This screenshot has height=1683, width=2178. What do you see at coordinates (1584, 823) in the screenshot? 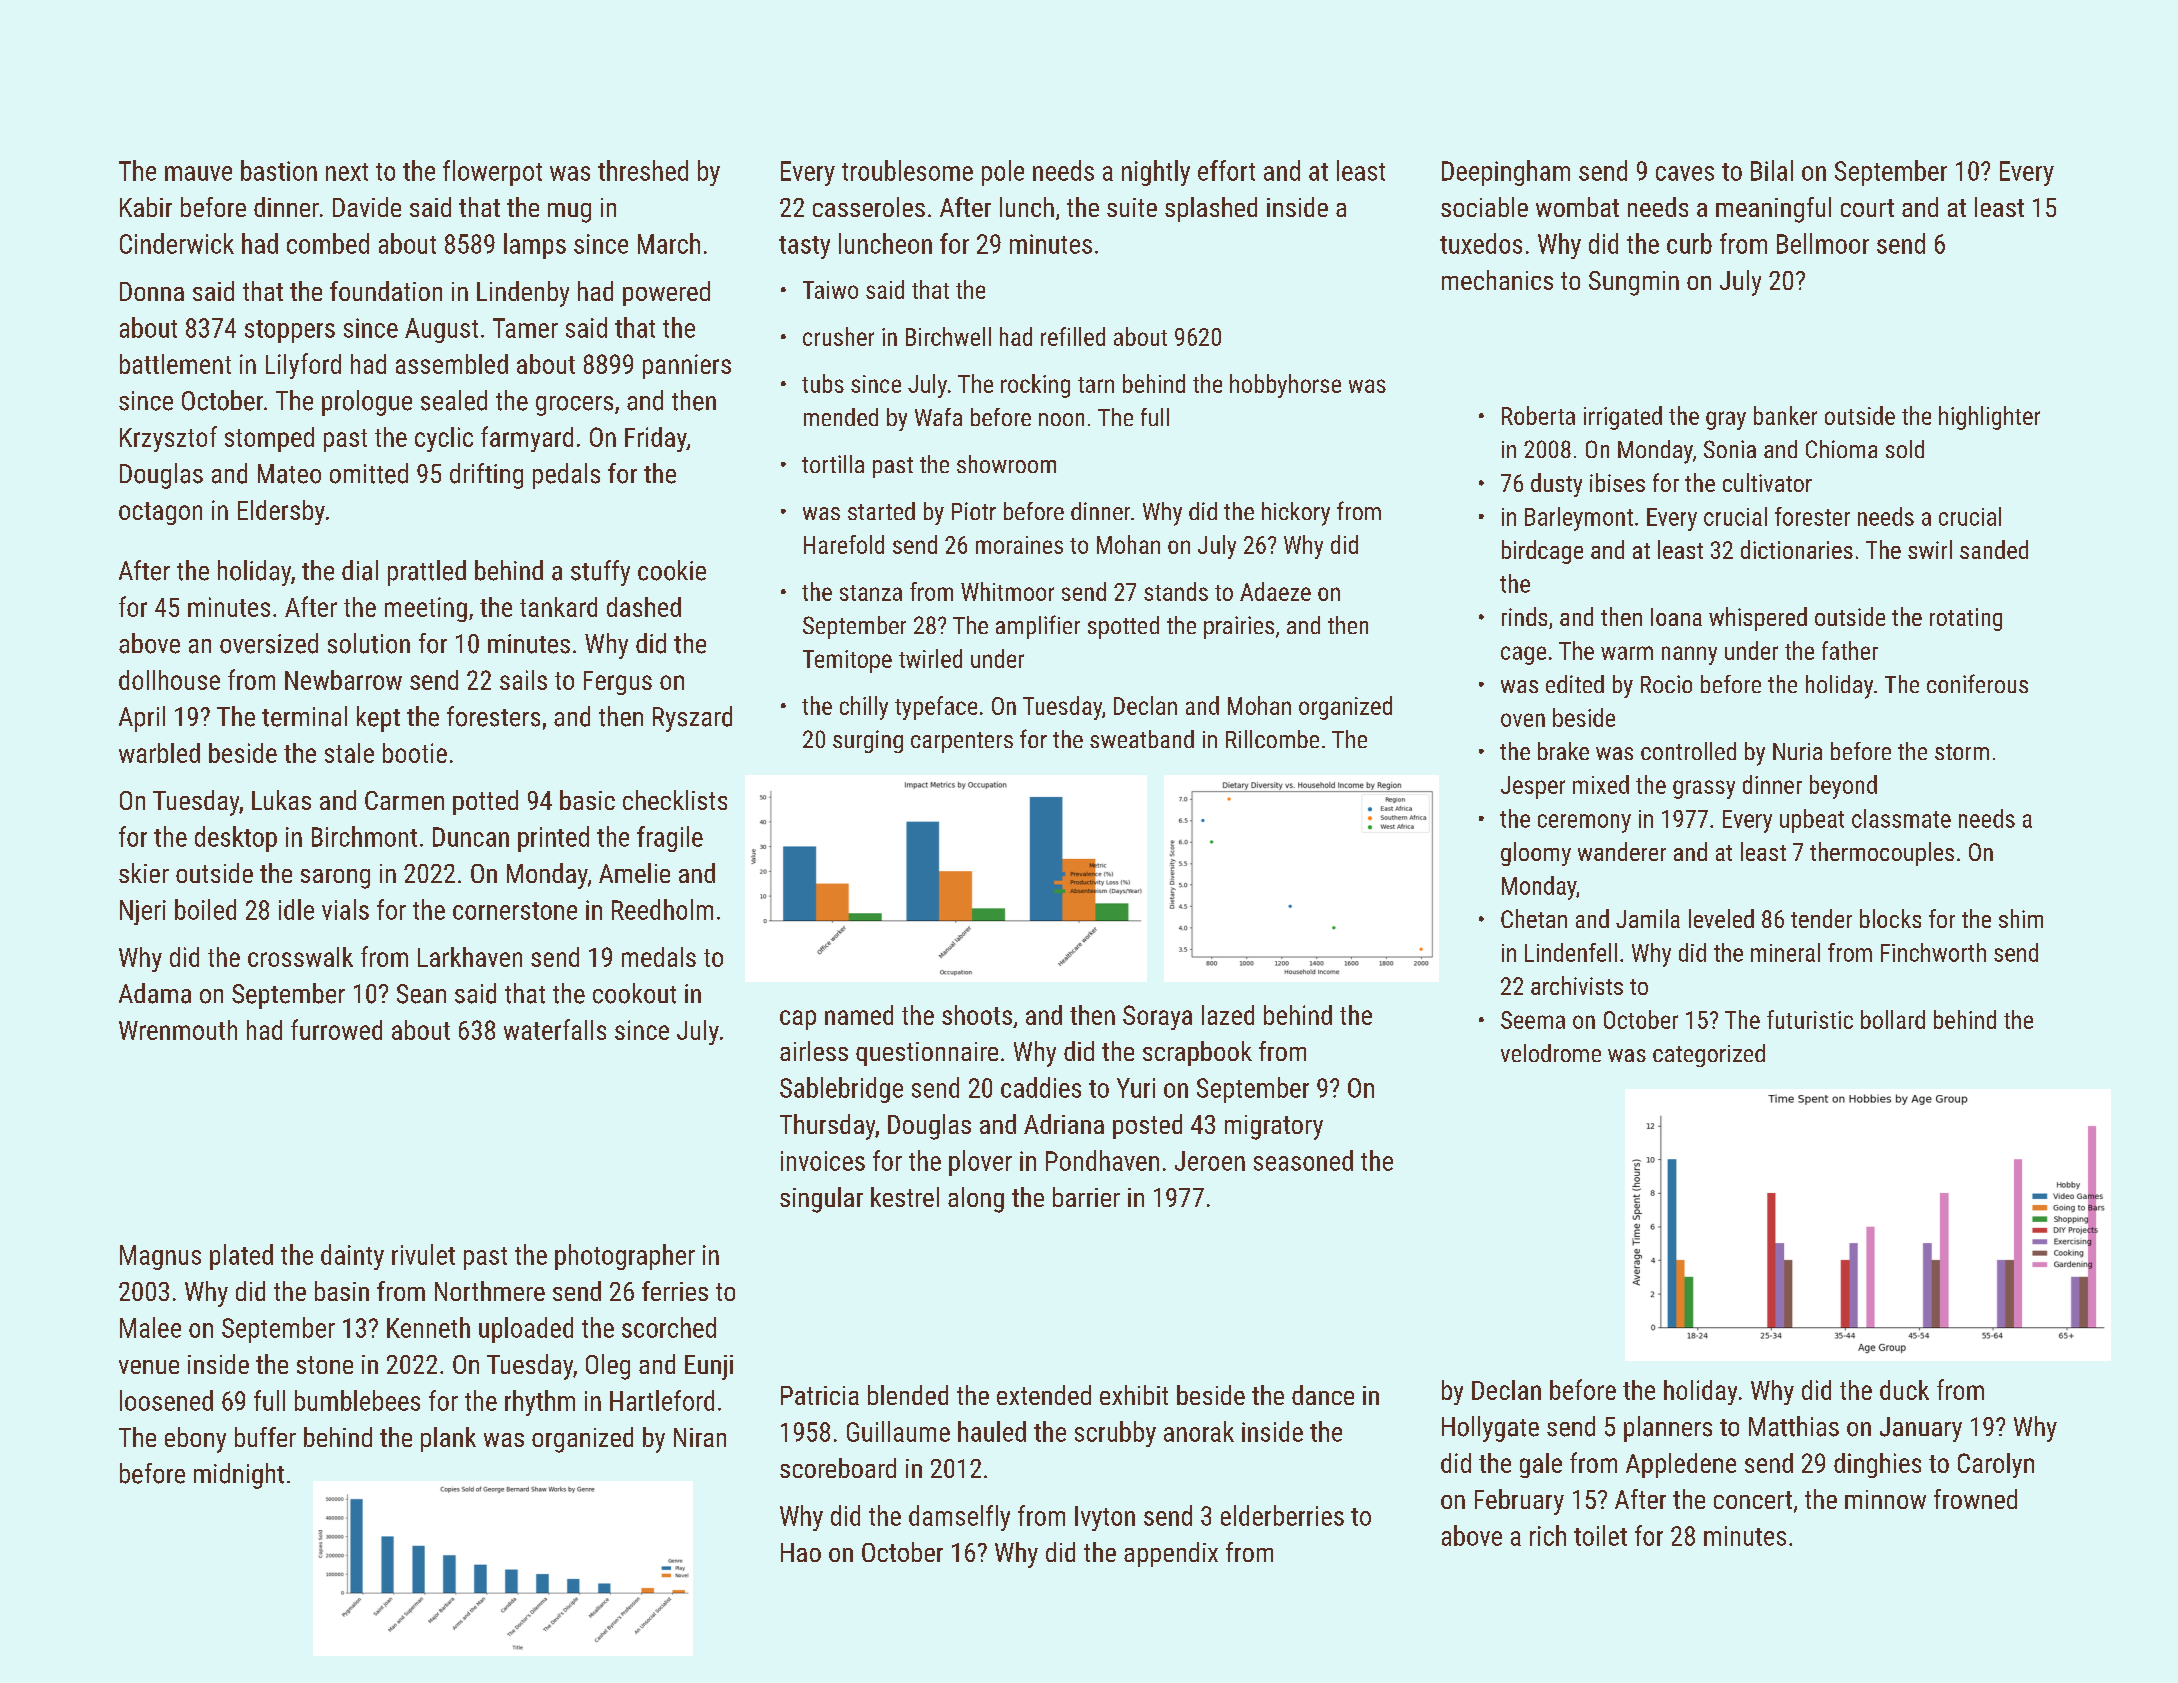
I see `ceremony` at bounding box center [1584, 823].
